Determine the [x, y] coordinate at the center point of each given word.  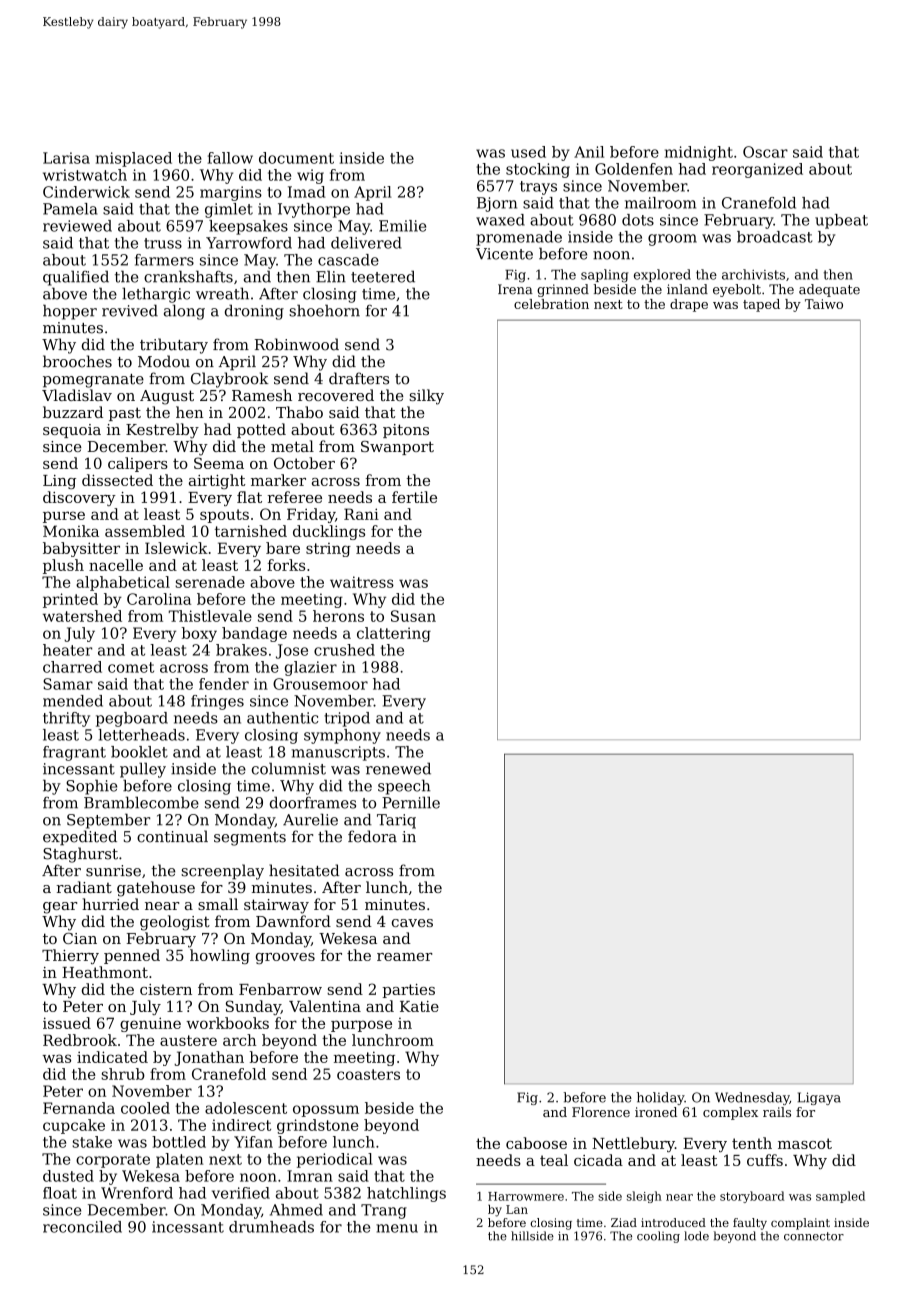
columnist [289, 768]
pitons [406, 431]
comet [131, 667]
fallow [230, 158]
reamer [404, 957]
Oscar [765, 152]
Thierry [70, 956]
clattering [394, 634]
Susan [413, 616]
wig [310, 176]
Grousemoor [320, 684]
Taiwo [824, 304]
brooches [77, 361]
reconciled [82, 1227]
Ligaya [819, 1098]
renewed [398, 768]
